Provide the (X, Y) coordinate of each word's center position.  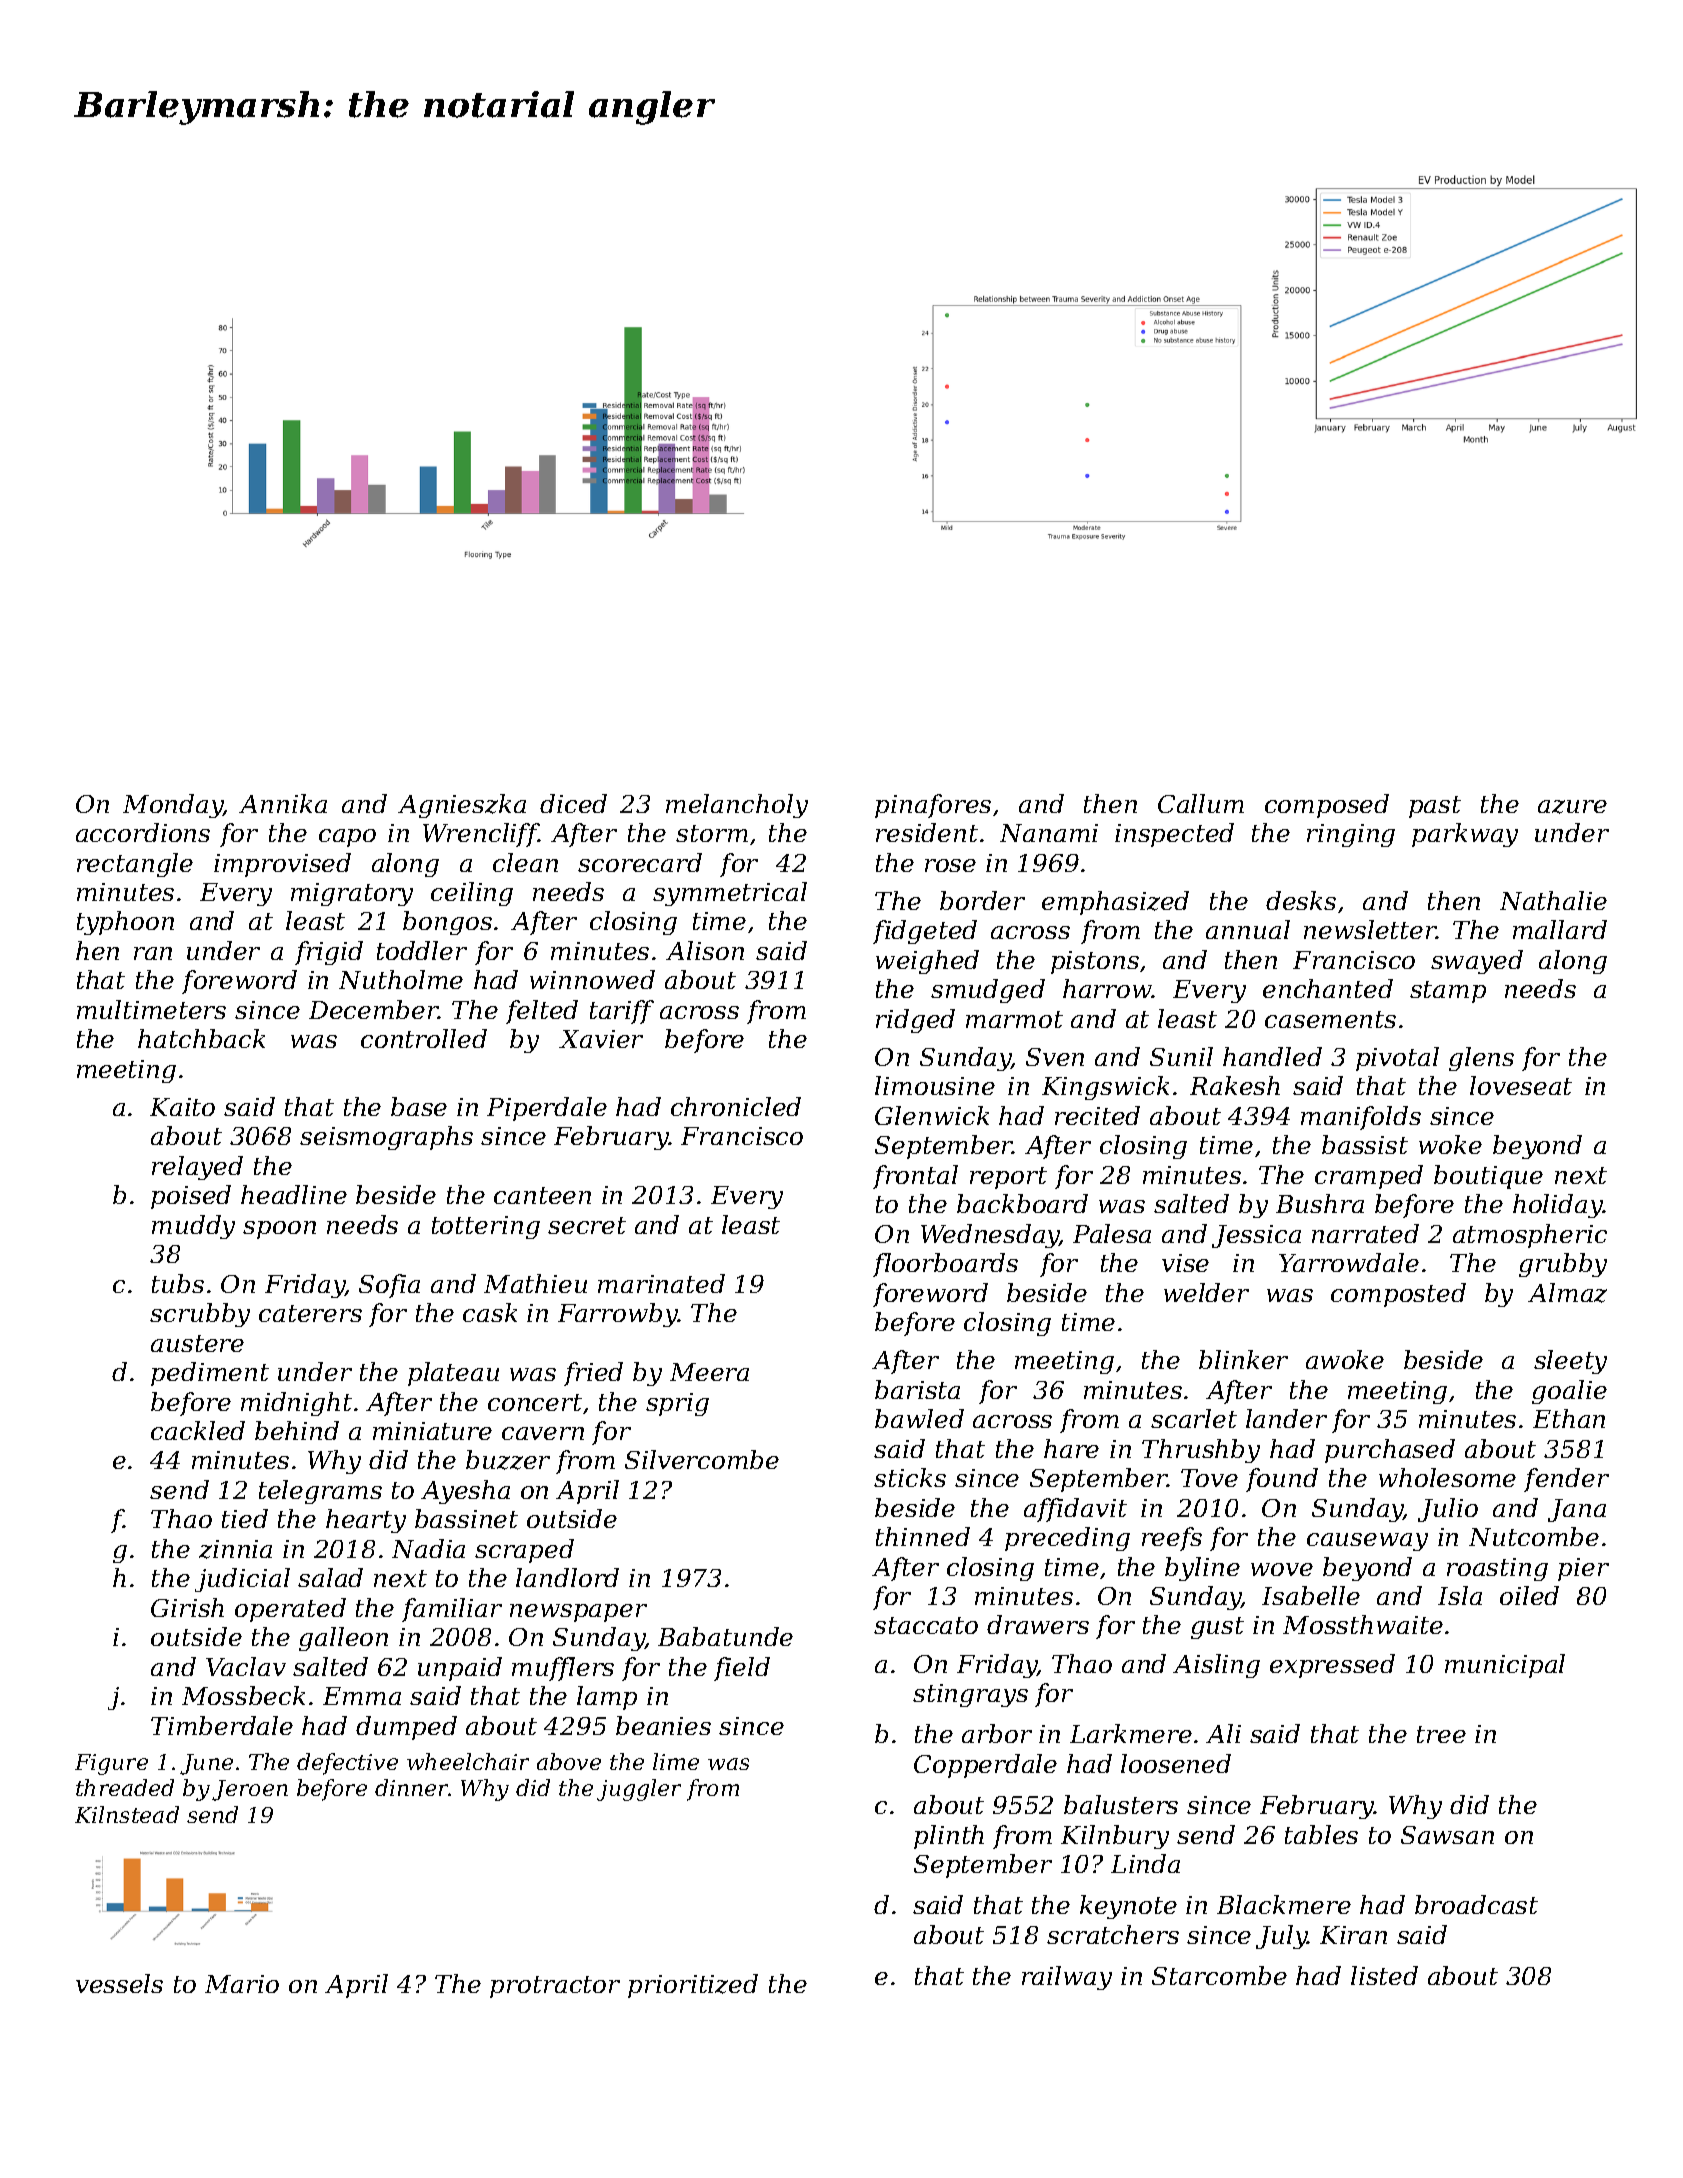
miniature (432, 1431)
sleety (1570, 1362)
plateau (453, 1374)
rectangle (135, 865)
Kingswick (1105, 1088)
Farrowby (618, 1315)
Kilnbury (1115, 1837)
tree (1441, 1734)
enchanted (1328, 988)
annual (1248, 929)
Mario (242, 1984)
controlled (424, 1038)
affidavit (1075, 1510)
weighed (927, 962)
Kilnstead (127, 1814)
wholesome (1447, 1477)
